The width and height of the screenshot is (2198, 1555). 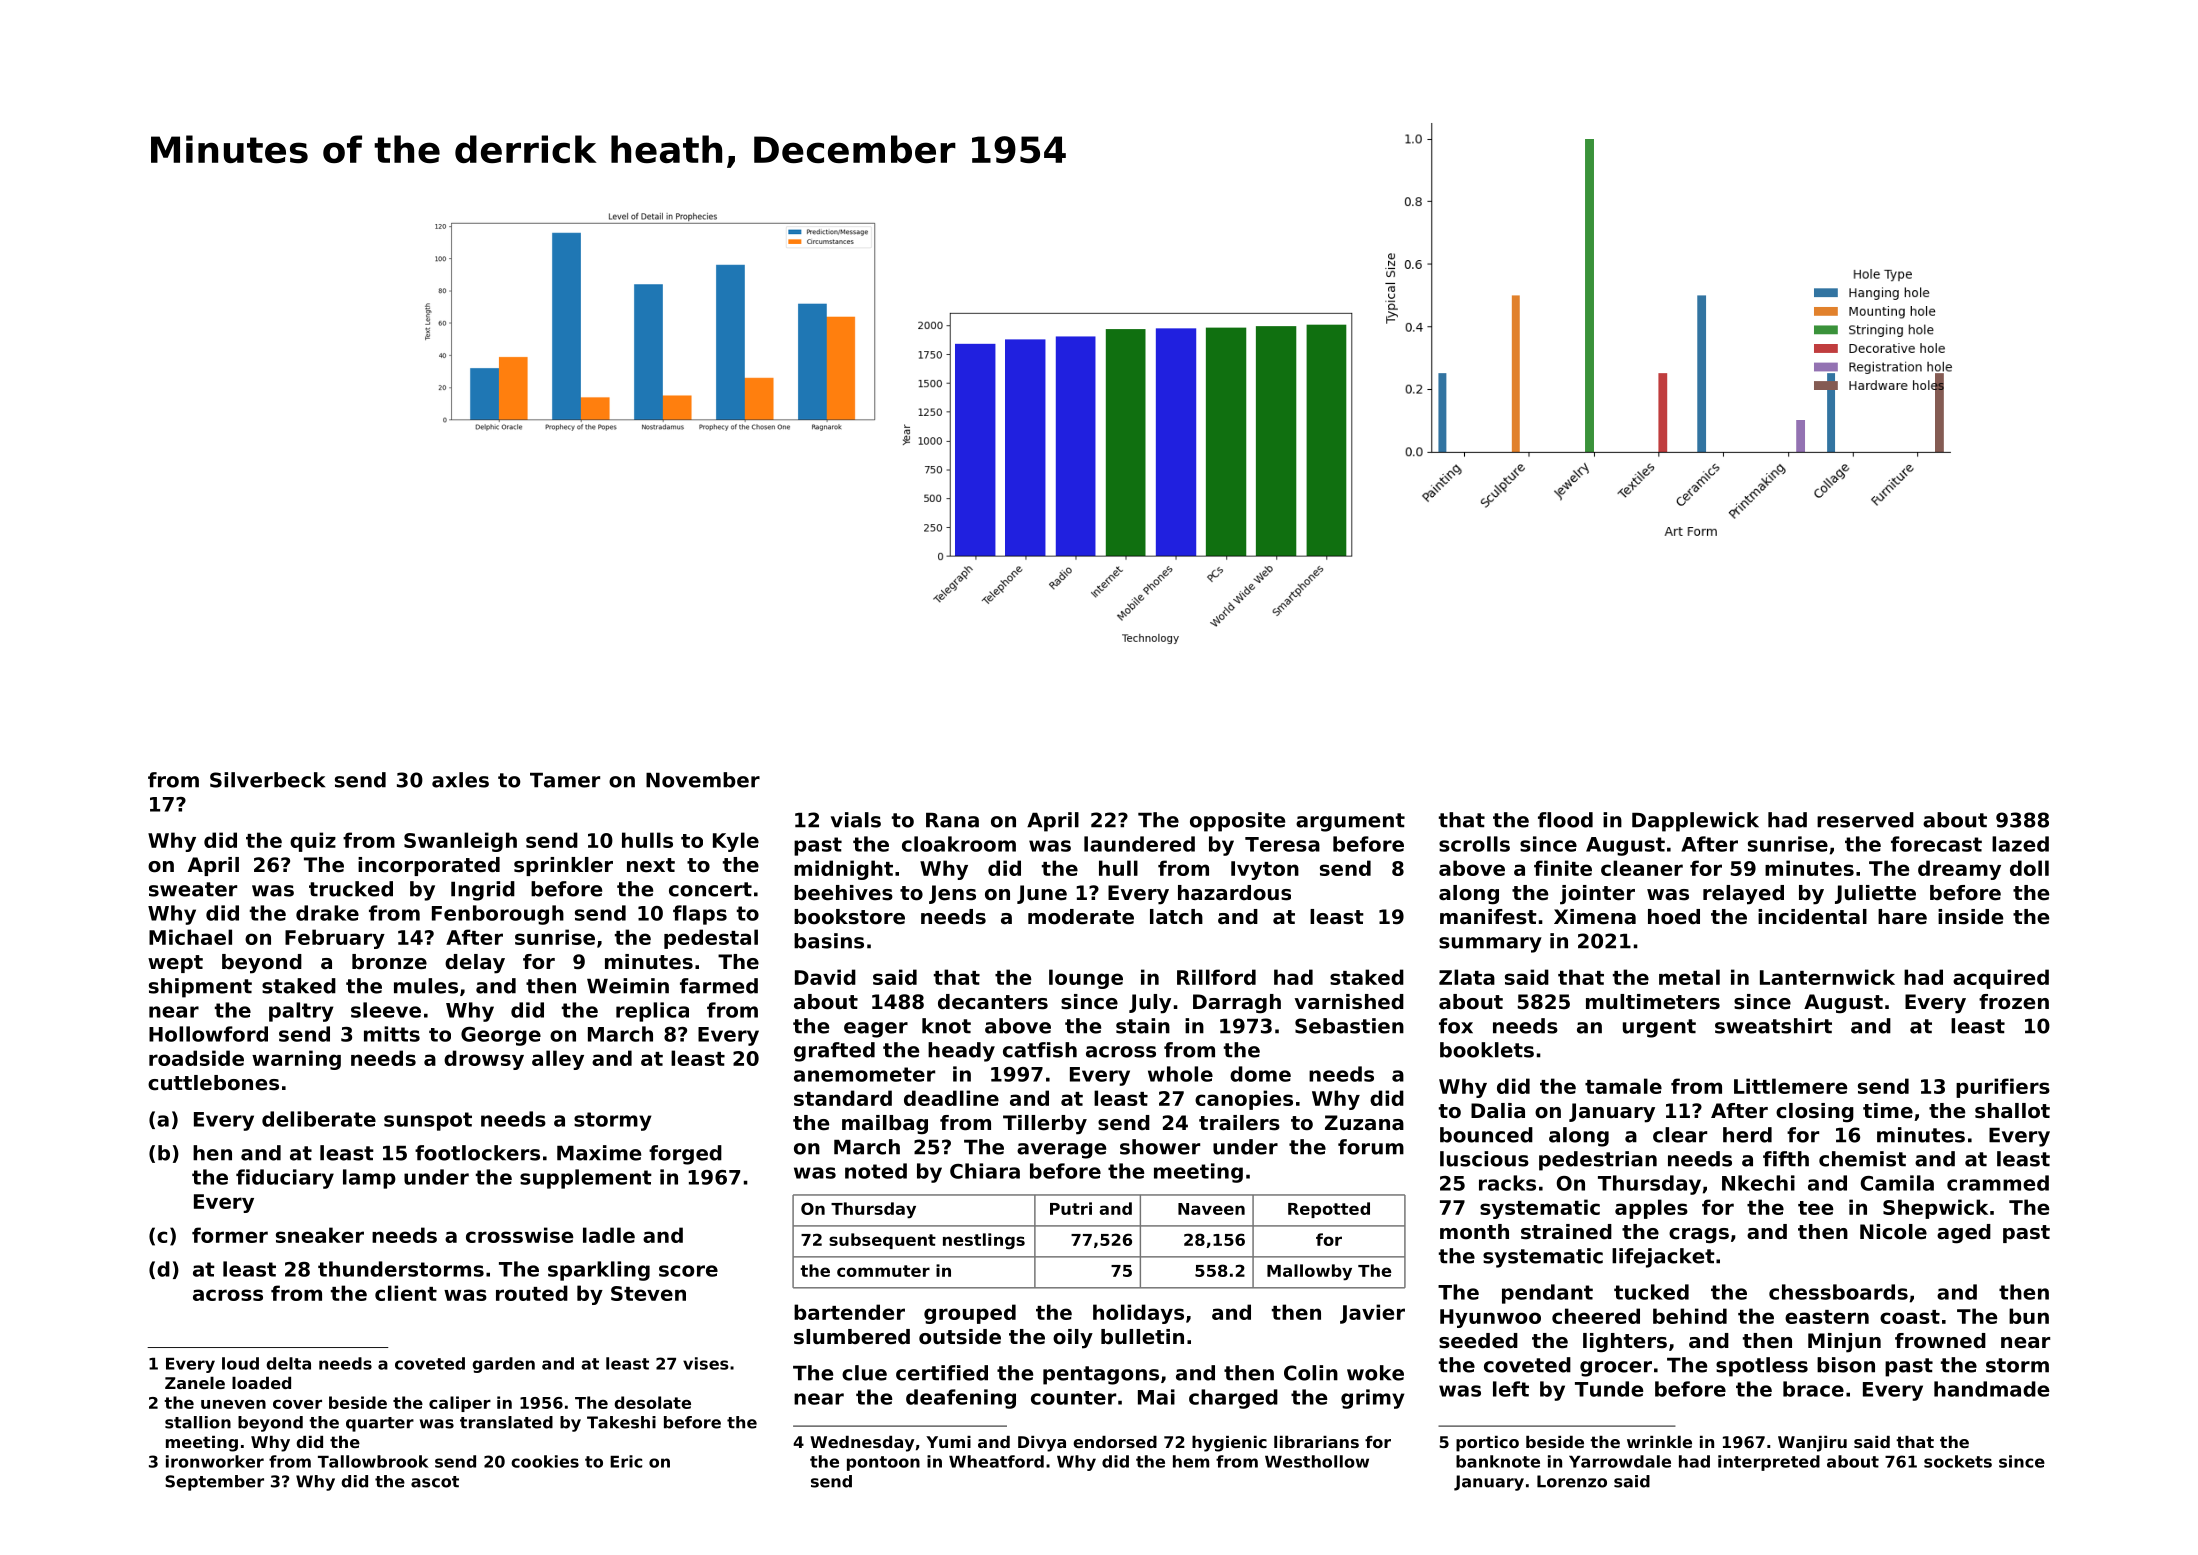 I want to click on client, so click(x=406, y=1293).
